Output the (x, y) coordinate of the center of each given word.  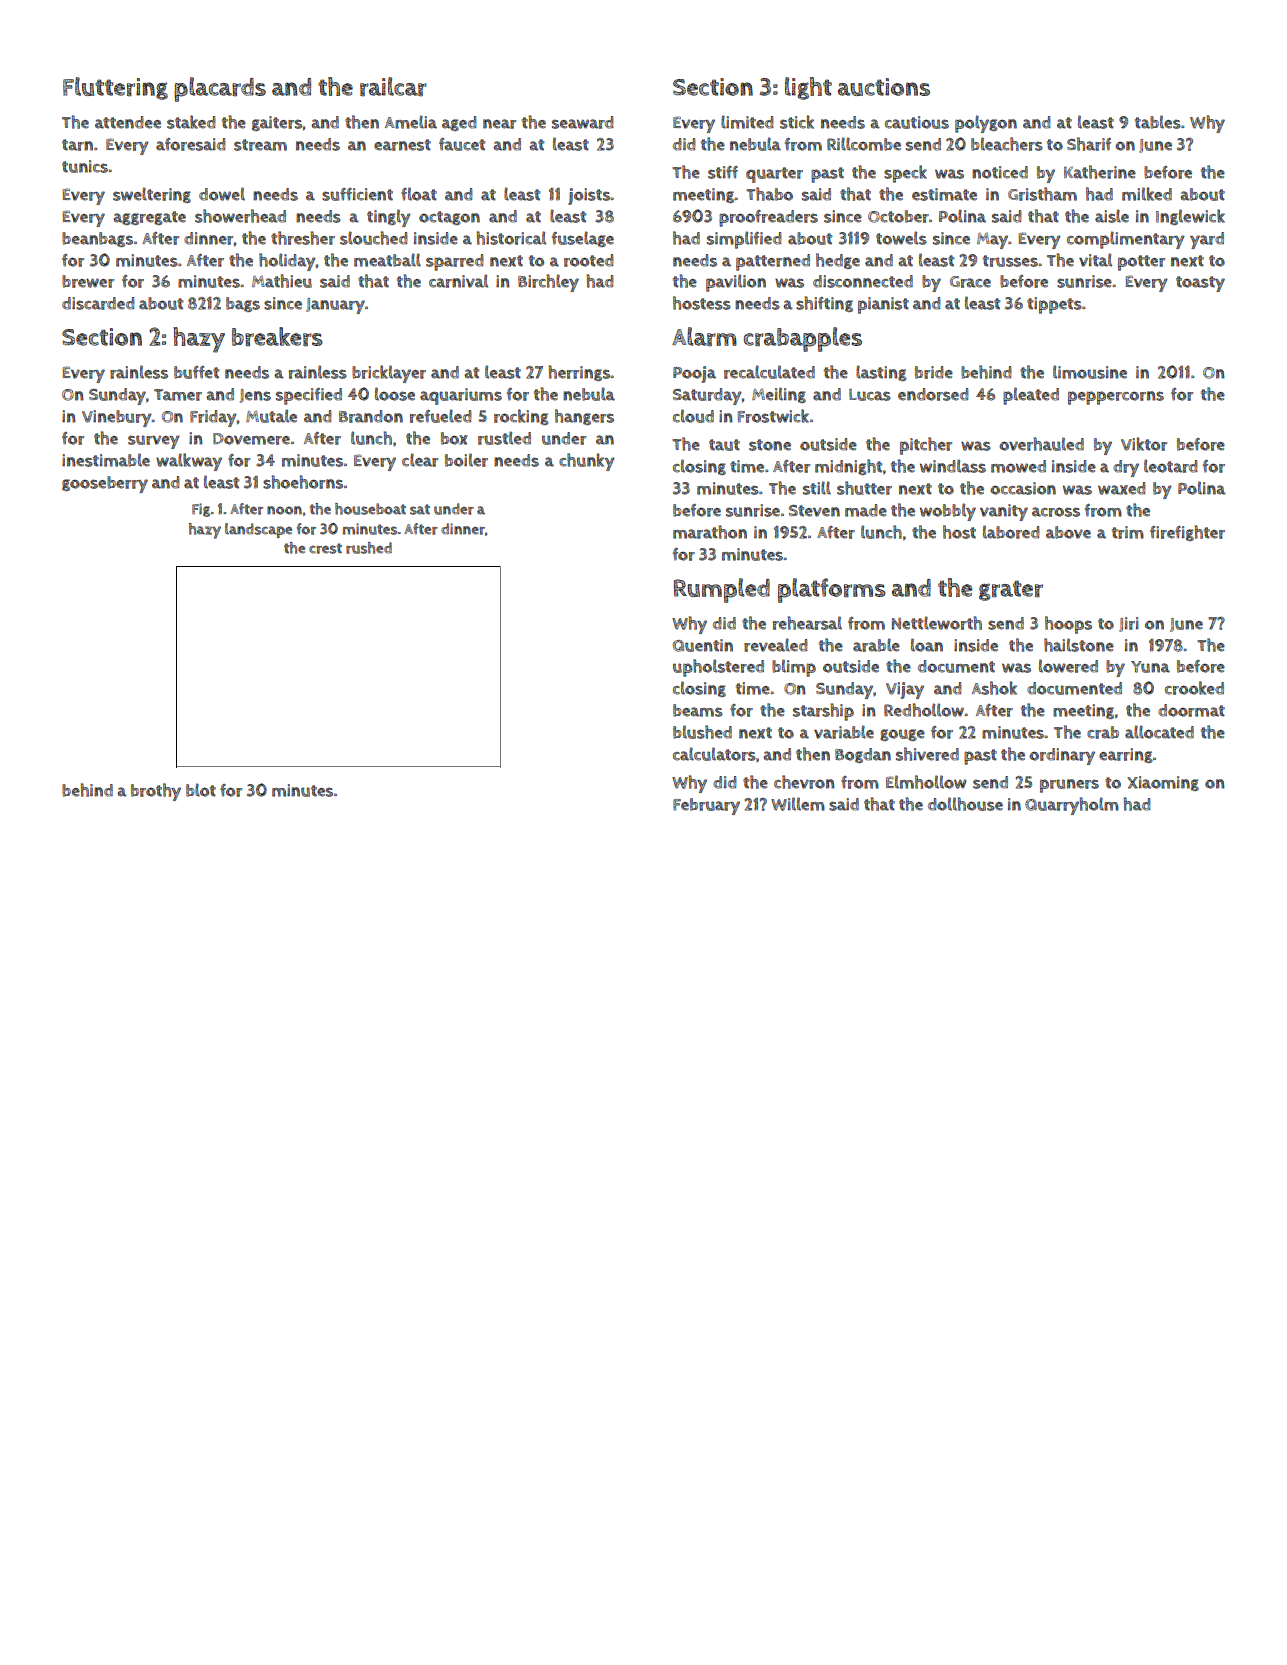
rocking (521, 417)
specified (309, 396)
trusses (1010, 261)
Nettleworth (937, 623)
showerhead (240, 216)
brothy (156, 792)
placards (220, 89)
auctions (884, 87)
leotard (1171, 466)
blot (201, 790)
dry (1126, 468)
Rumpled (722, 590)
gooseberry (105, 484)
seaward (583, 122)
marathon (710, 532)
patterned (773, 262)
